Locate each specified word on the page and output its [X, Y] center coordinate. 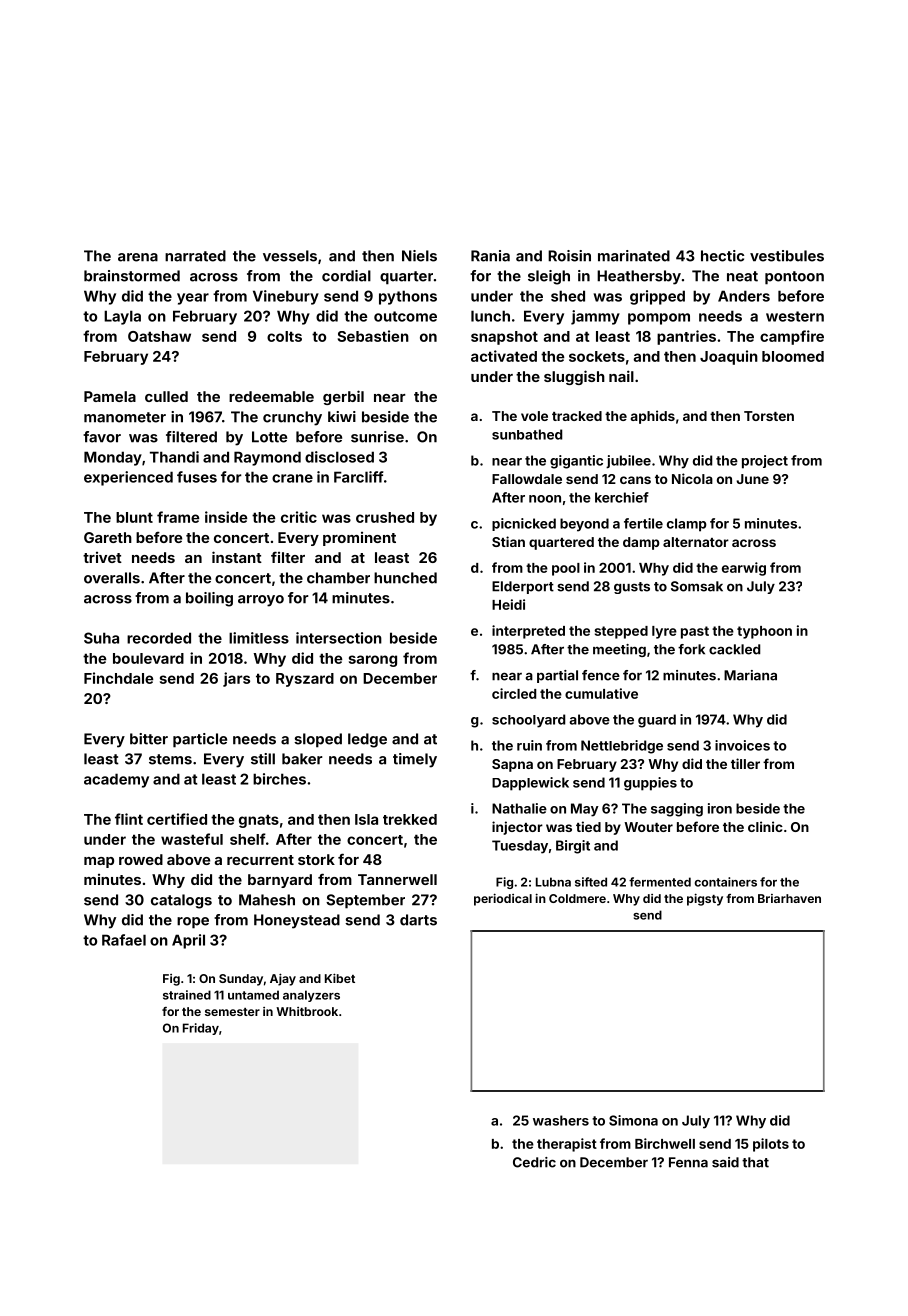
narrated [195, 256]
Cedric [534, 1162]
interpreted [528, 632]
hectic [722, 256]
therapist [567, 1145]
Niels [419, 256]
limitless [259, 638]
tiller [745, 763]
